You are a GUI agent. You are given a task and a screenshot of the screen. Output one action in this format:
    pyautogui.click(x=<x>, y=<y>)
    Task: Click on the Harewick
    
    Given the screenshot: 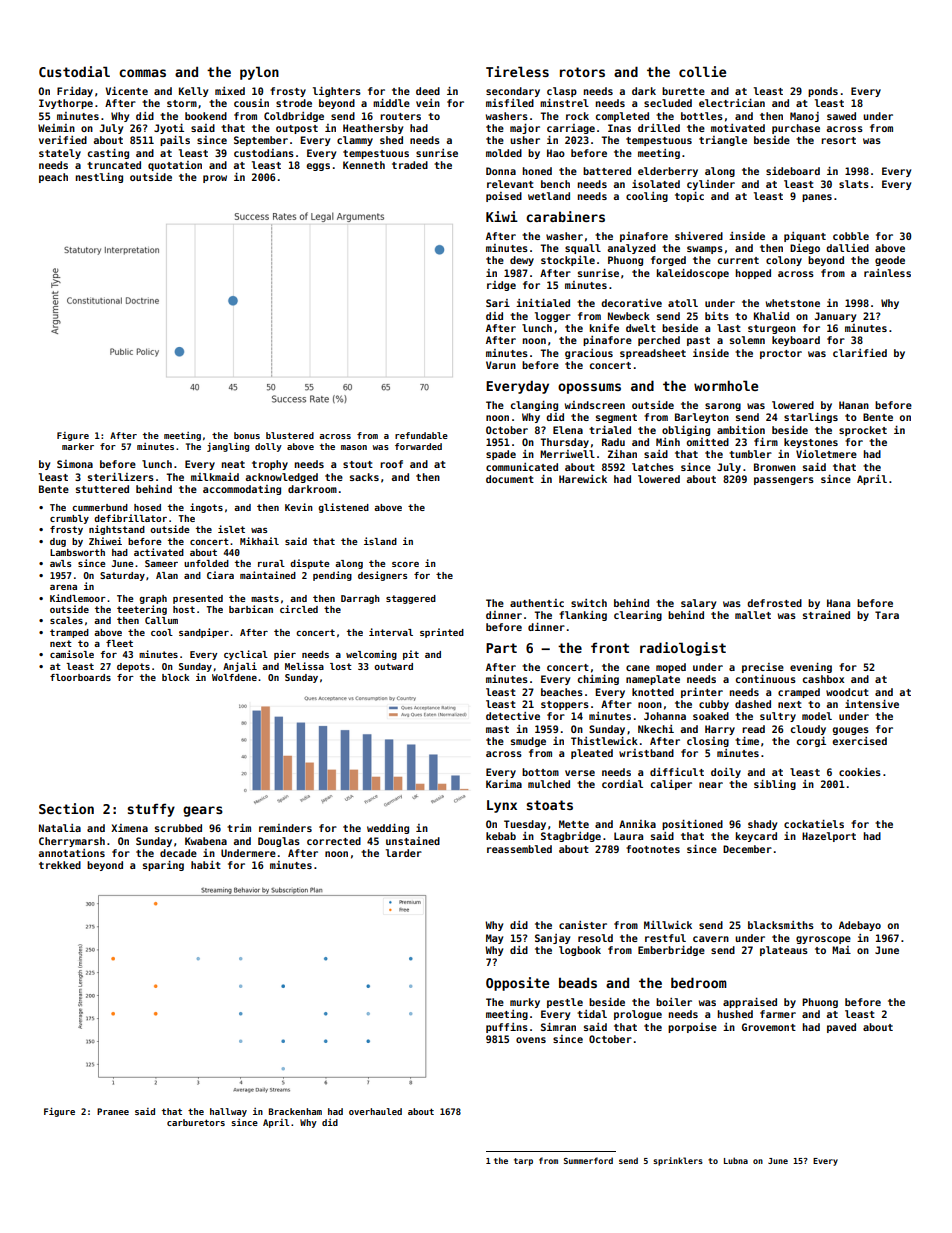 What is the action you would take?
    pyautogui.click(x=583, y=479)
